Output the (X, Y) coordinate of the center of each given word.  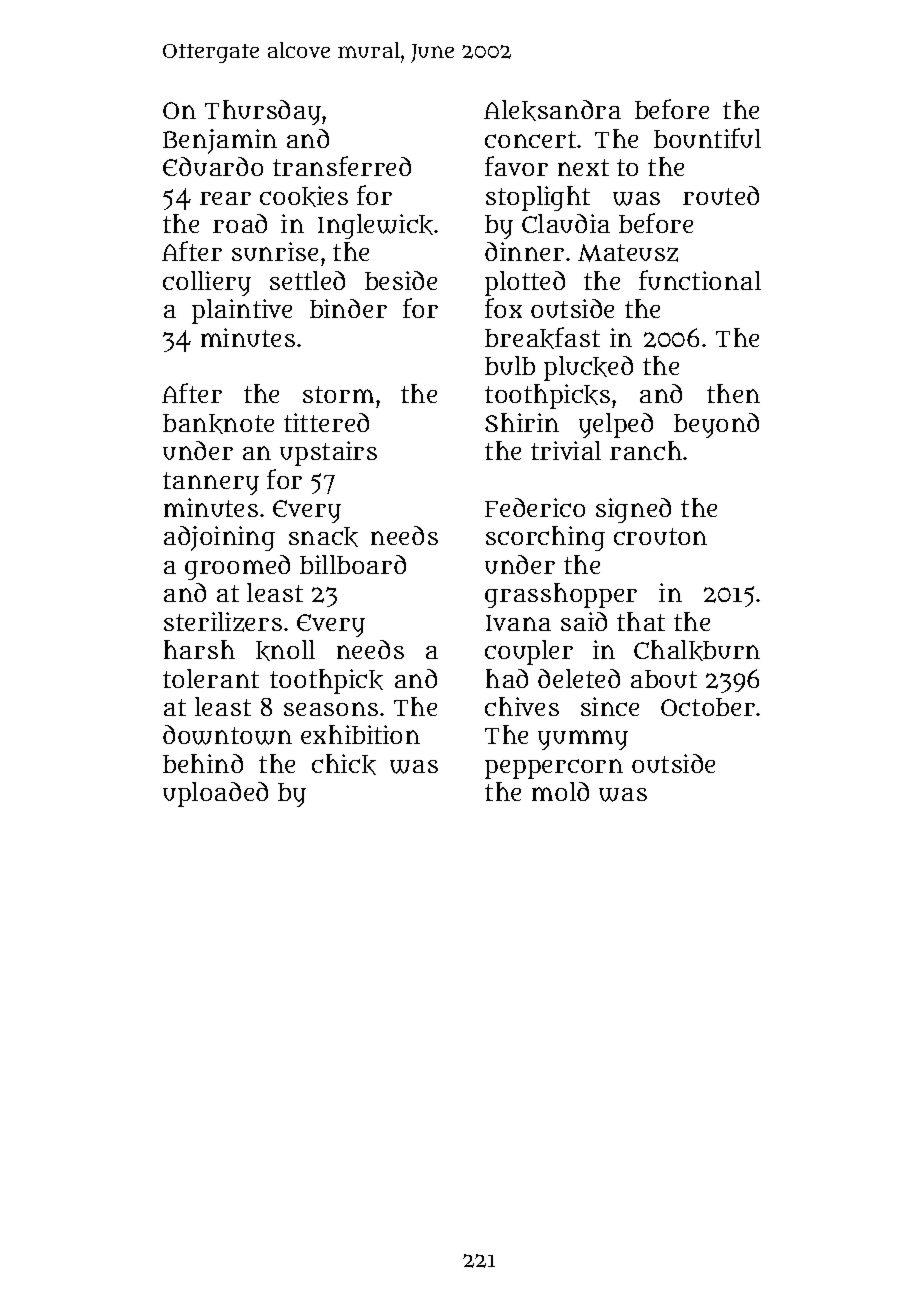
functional (700, 280)
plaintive (242, 311)
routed (721, 195)
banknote (218, 424)
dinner (524, 251)
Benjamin (220, 141)
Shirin (522, 422)
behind (203, 763)
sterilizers (223, 622)
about (664, 679)
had (507, 678)
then (733, 393)
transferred (342, 166)
